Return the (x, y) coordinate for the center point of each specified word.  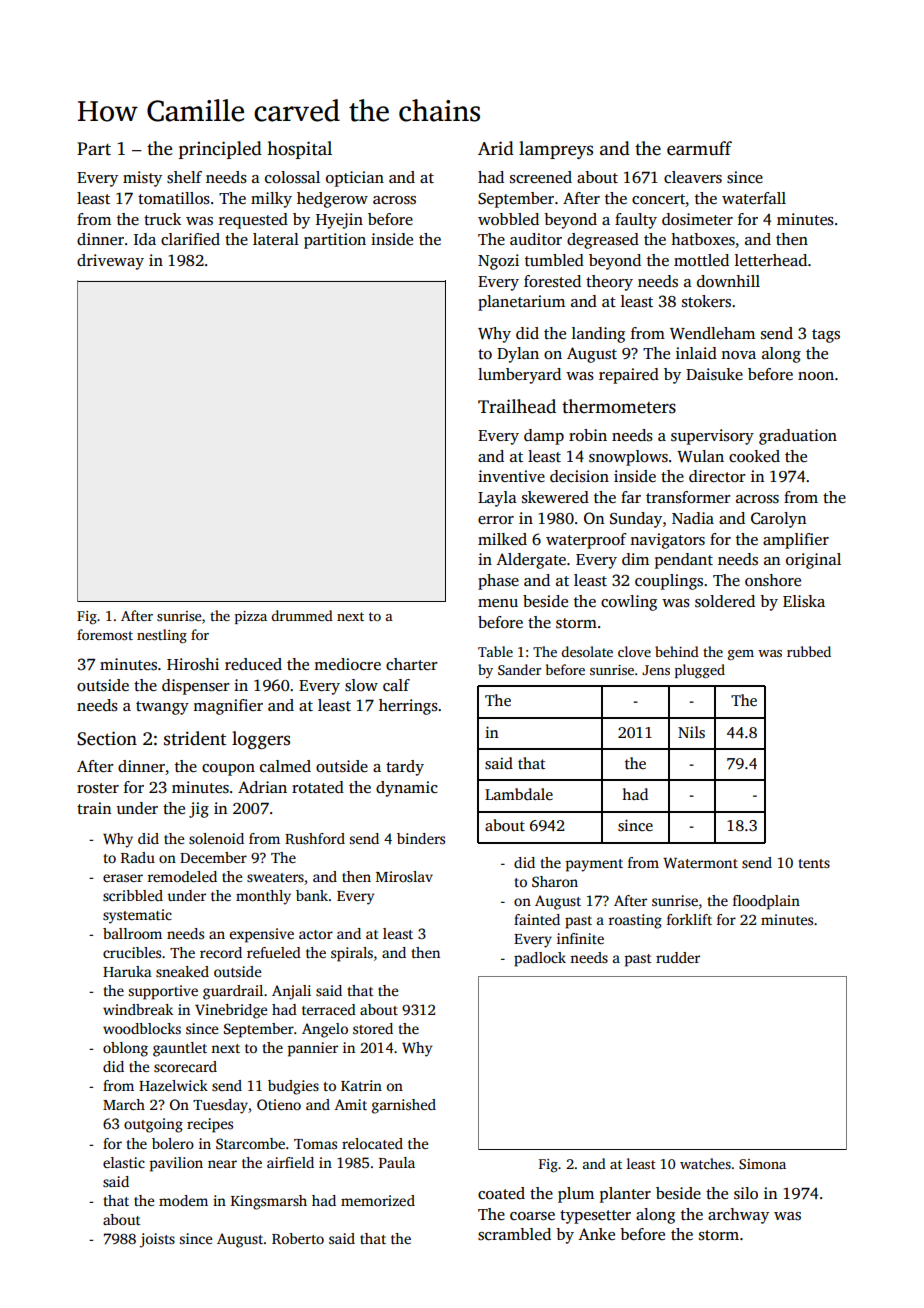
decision (579, 476)
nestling (162, 636)
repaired (629, 376)
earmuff (699, 148)
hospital (299, 150)
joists (157, 1240)
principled (220, 150)
